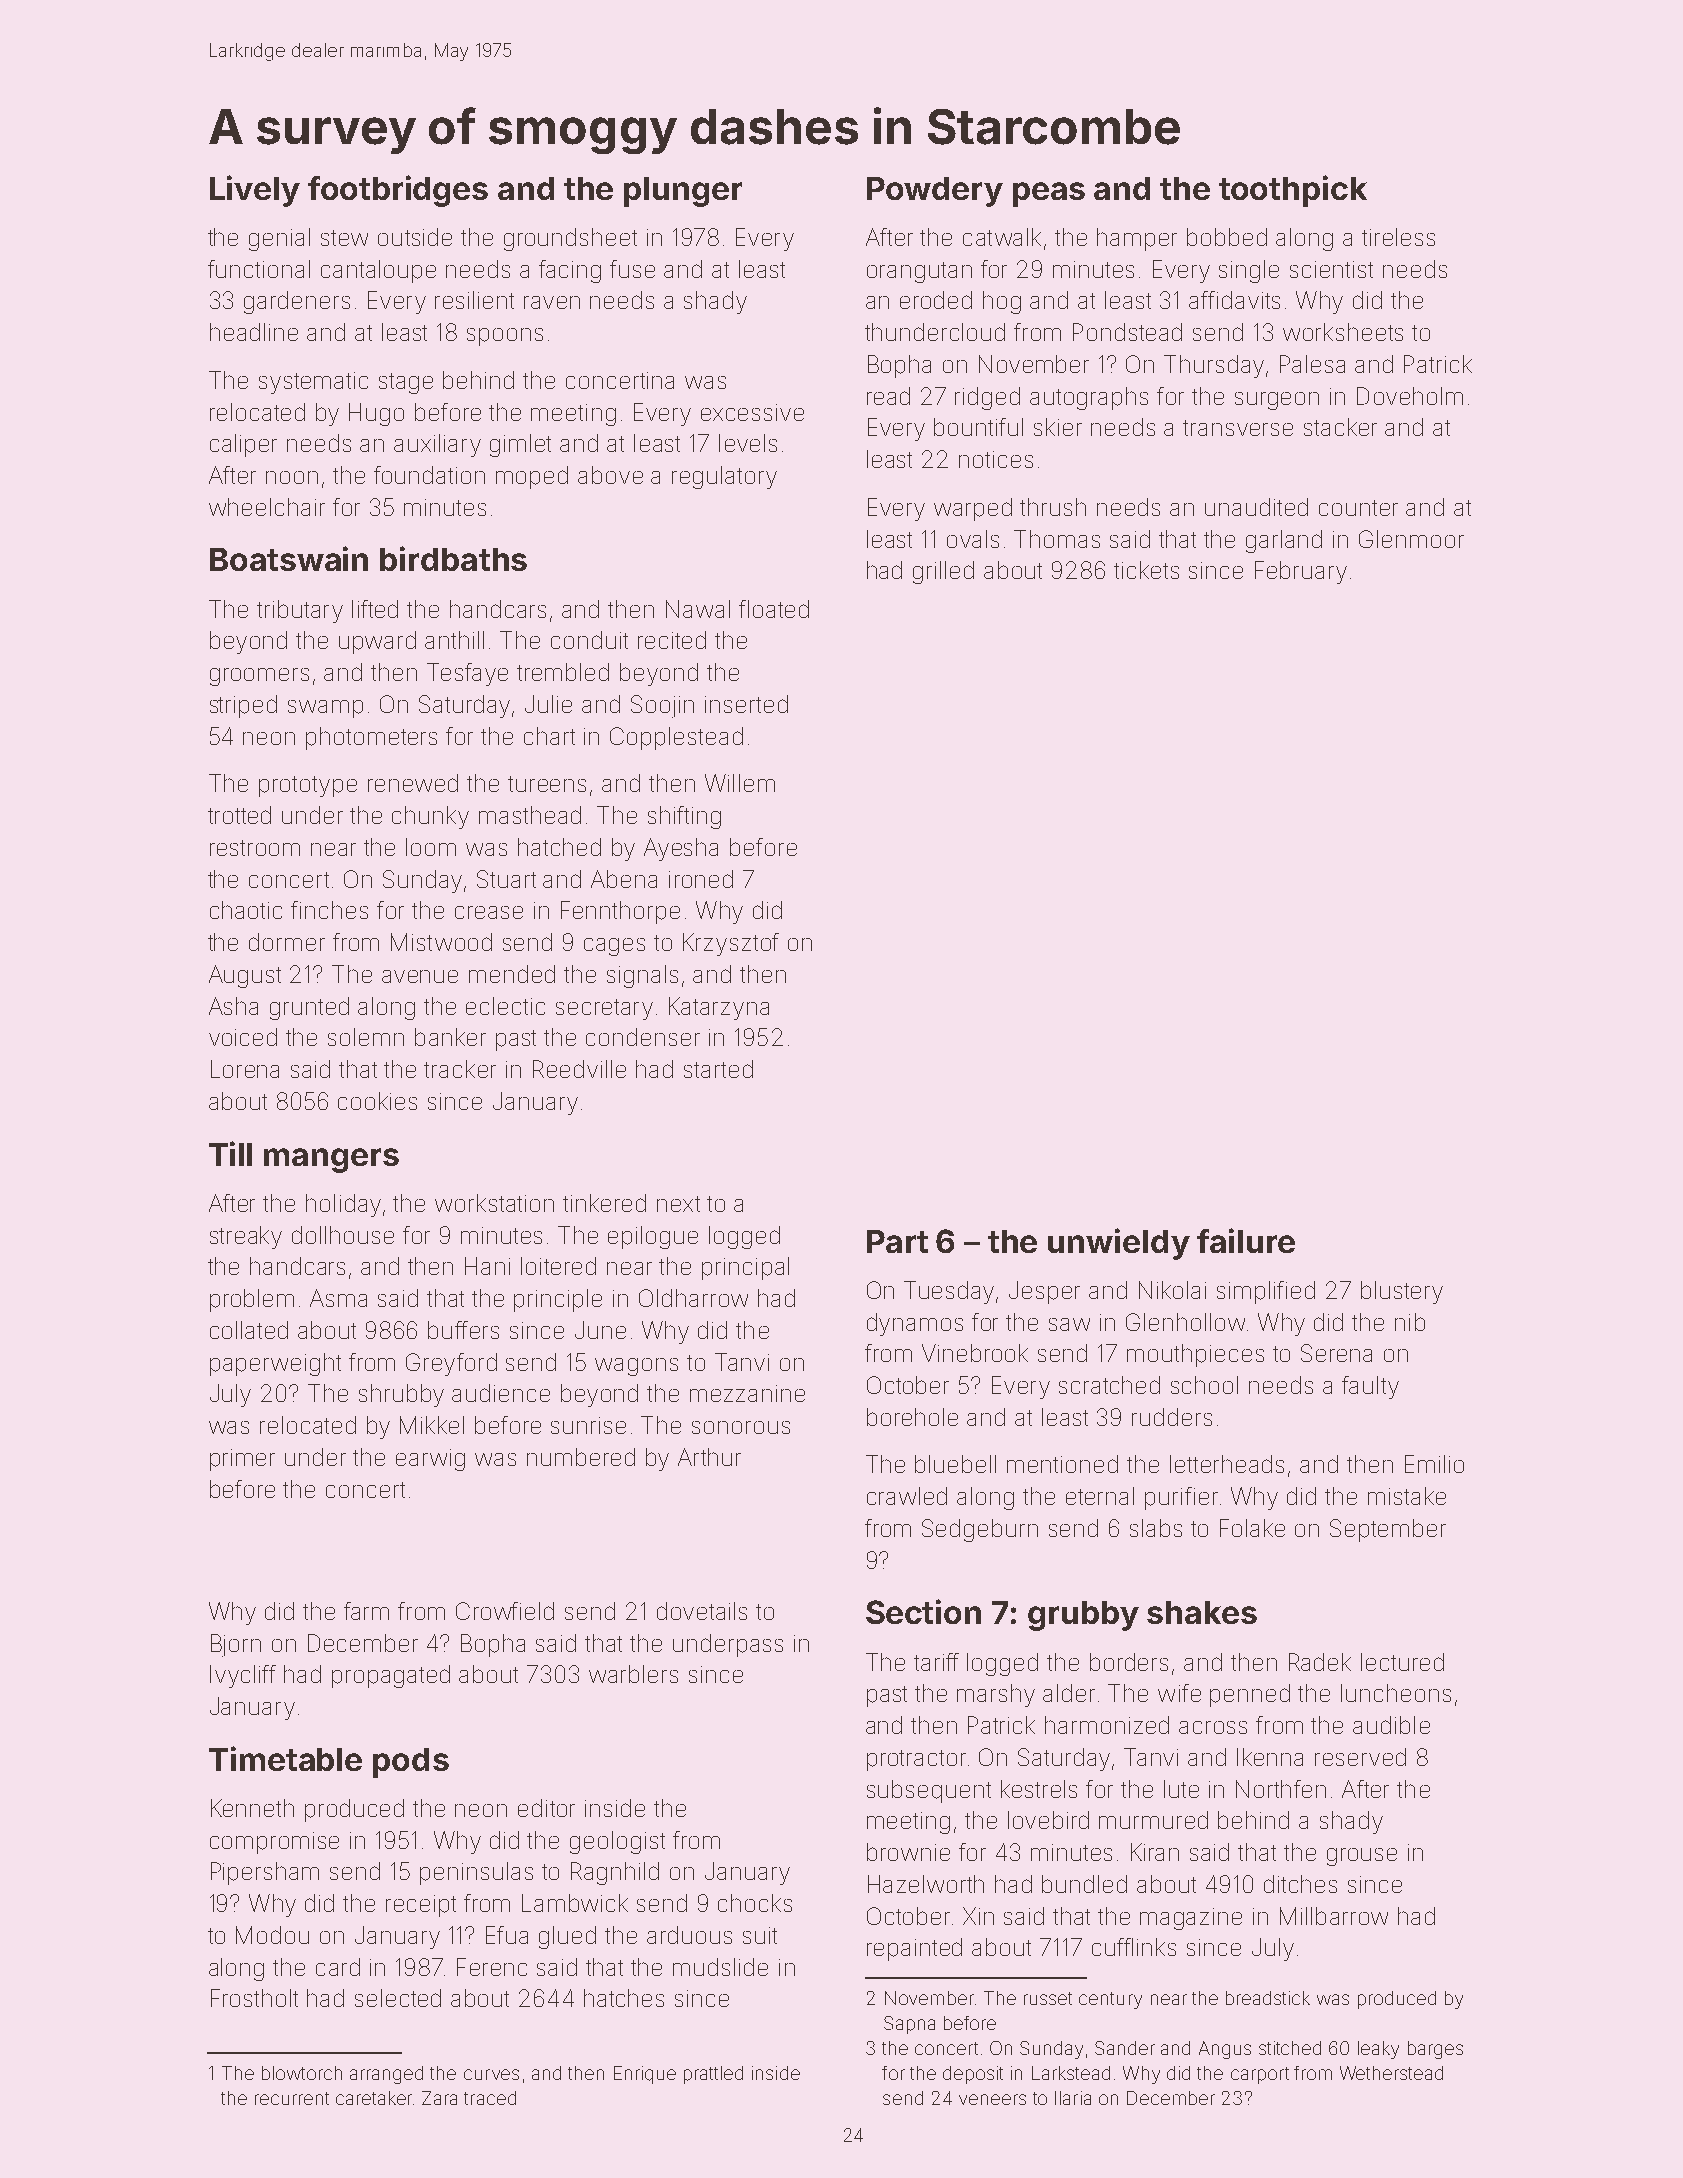  I want to click on simplified, so click(1266, 1292).
